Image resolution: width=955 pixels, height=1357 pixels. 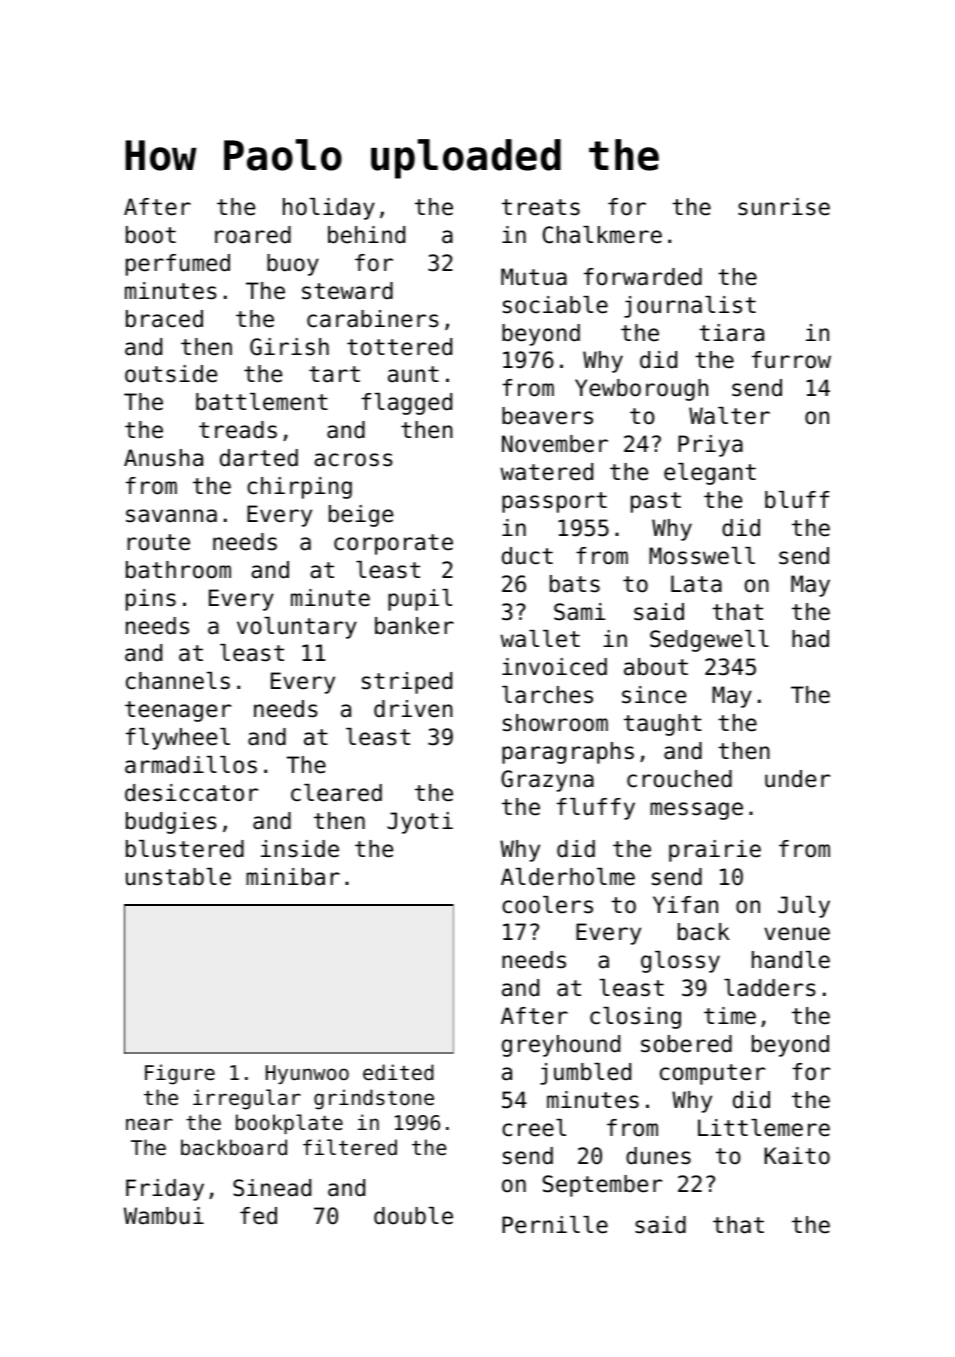 What do you see at coordinates (149, 1124) in the document?
I see `near` at bounding box center [149, 1124].
